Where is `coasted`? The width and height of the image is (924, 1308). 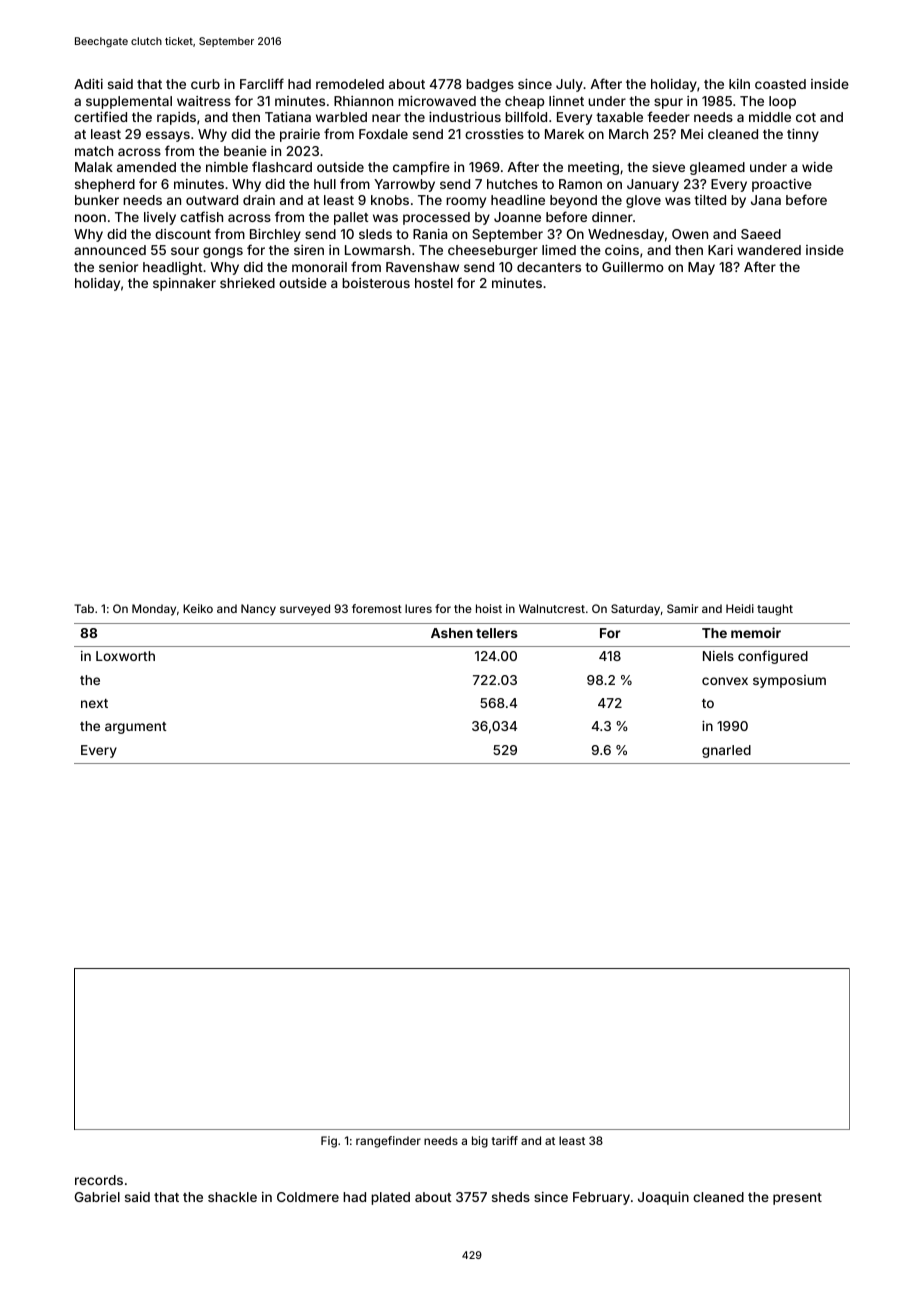 coasted is located at coordinates (780, 84).
